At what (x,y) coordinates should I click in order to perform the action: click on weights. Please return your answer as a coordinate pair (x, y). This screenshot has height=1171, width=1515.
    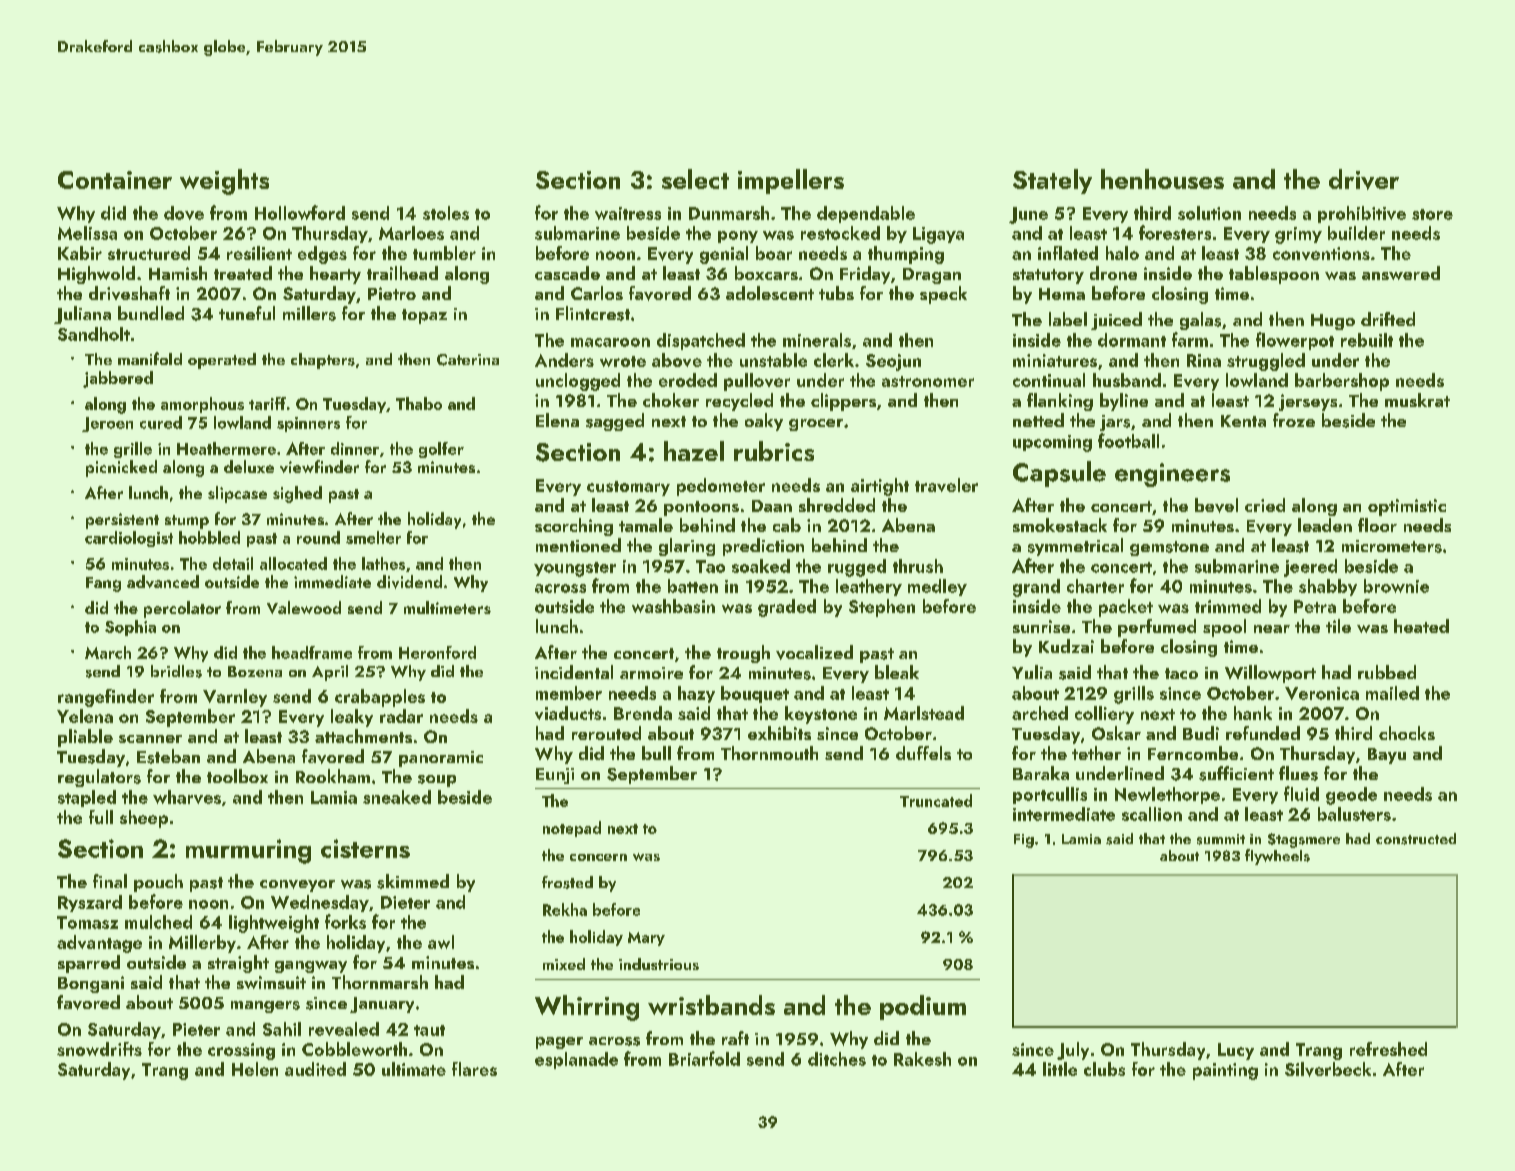
    Looking at the image, I should click on (224, 182).
